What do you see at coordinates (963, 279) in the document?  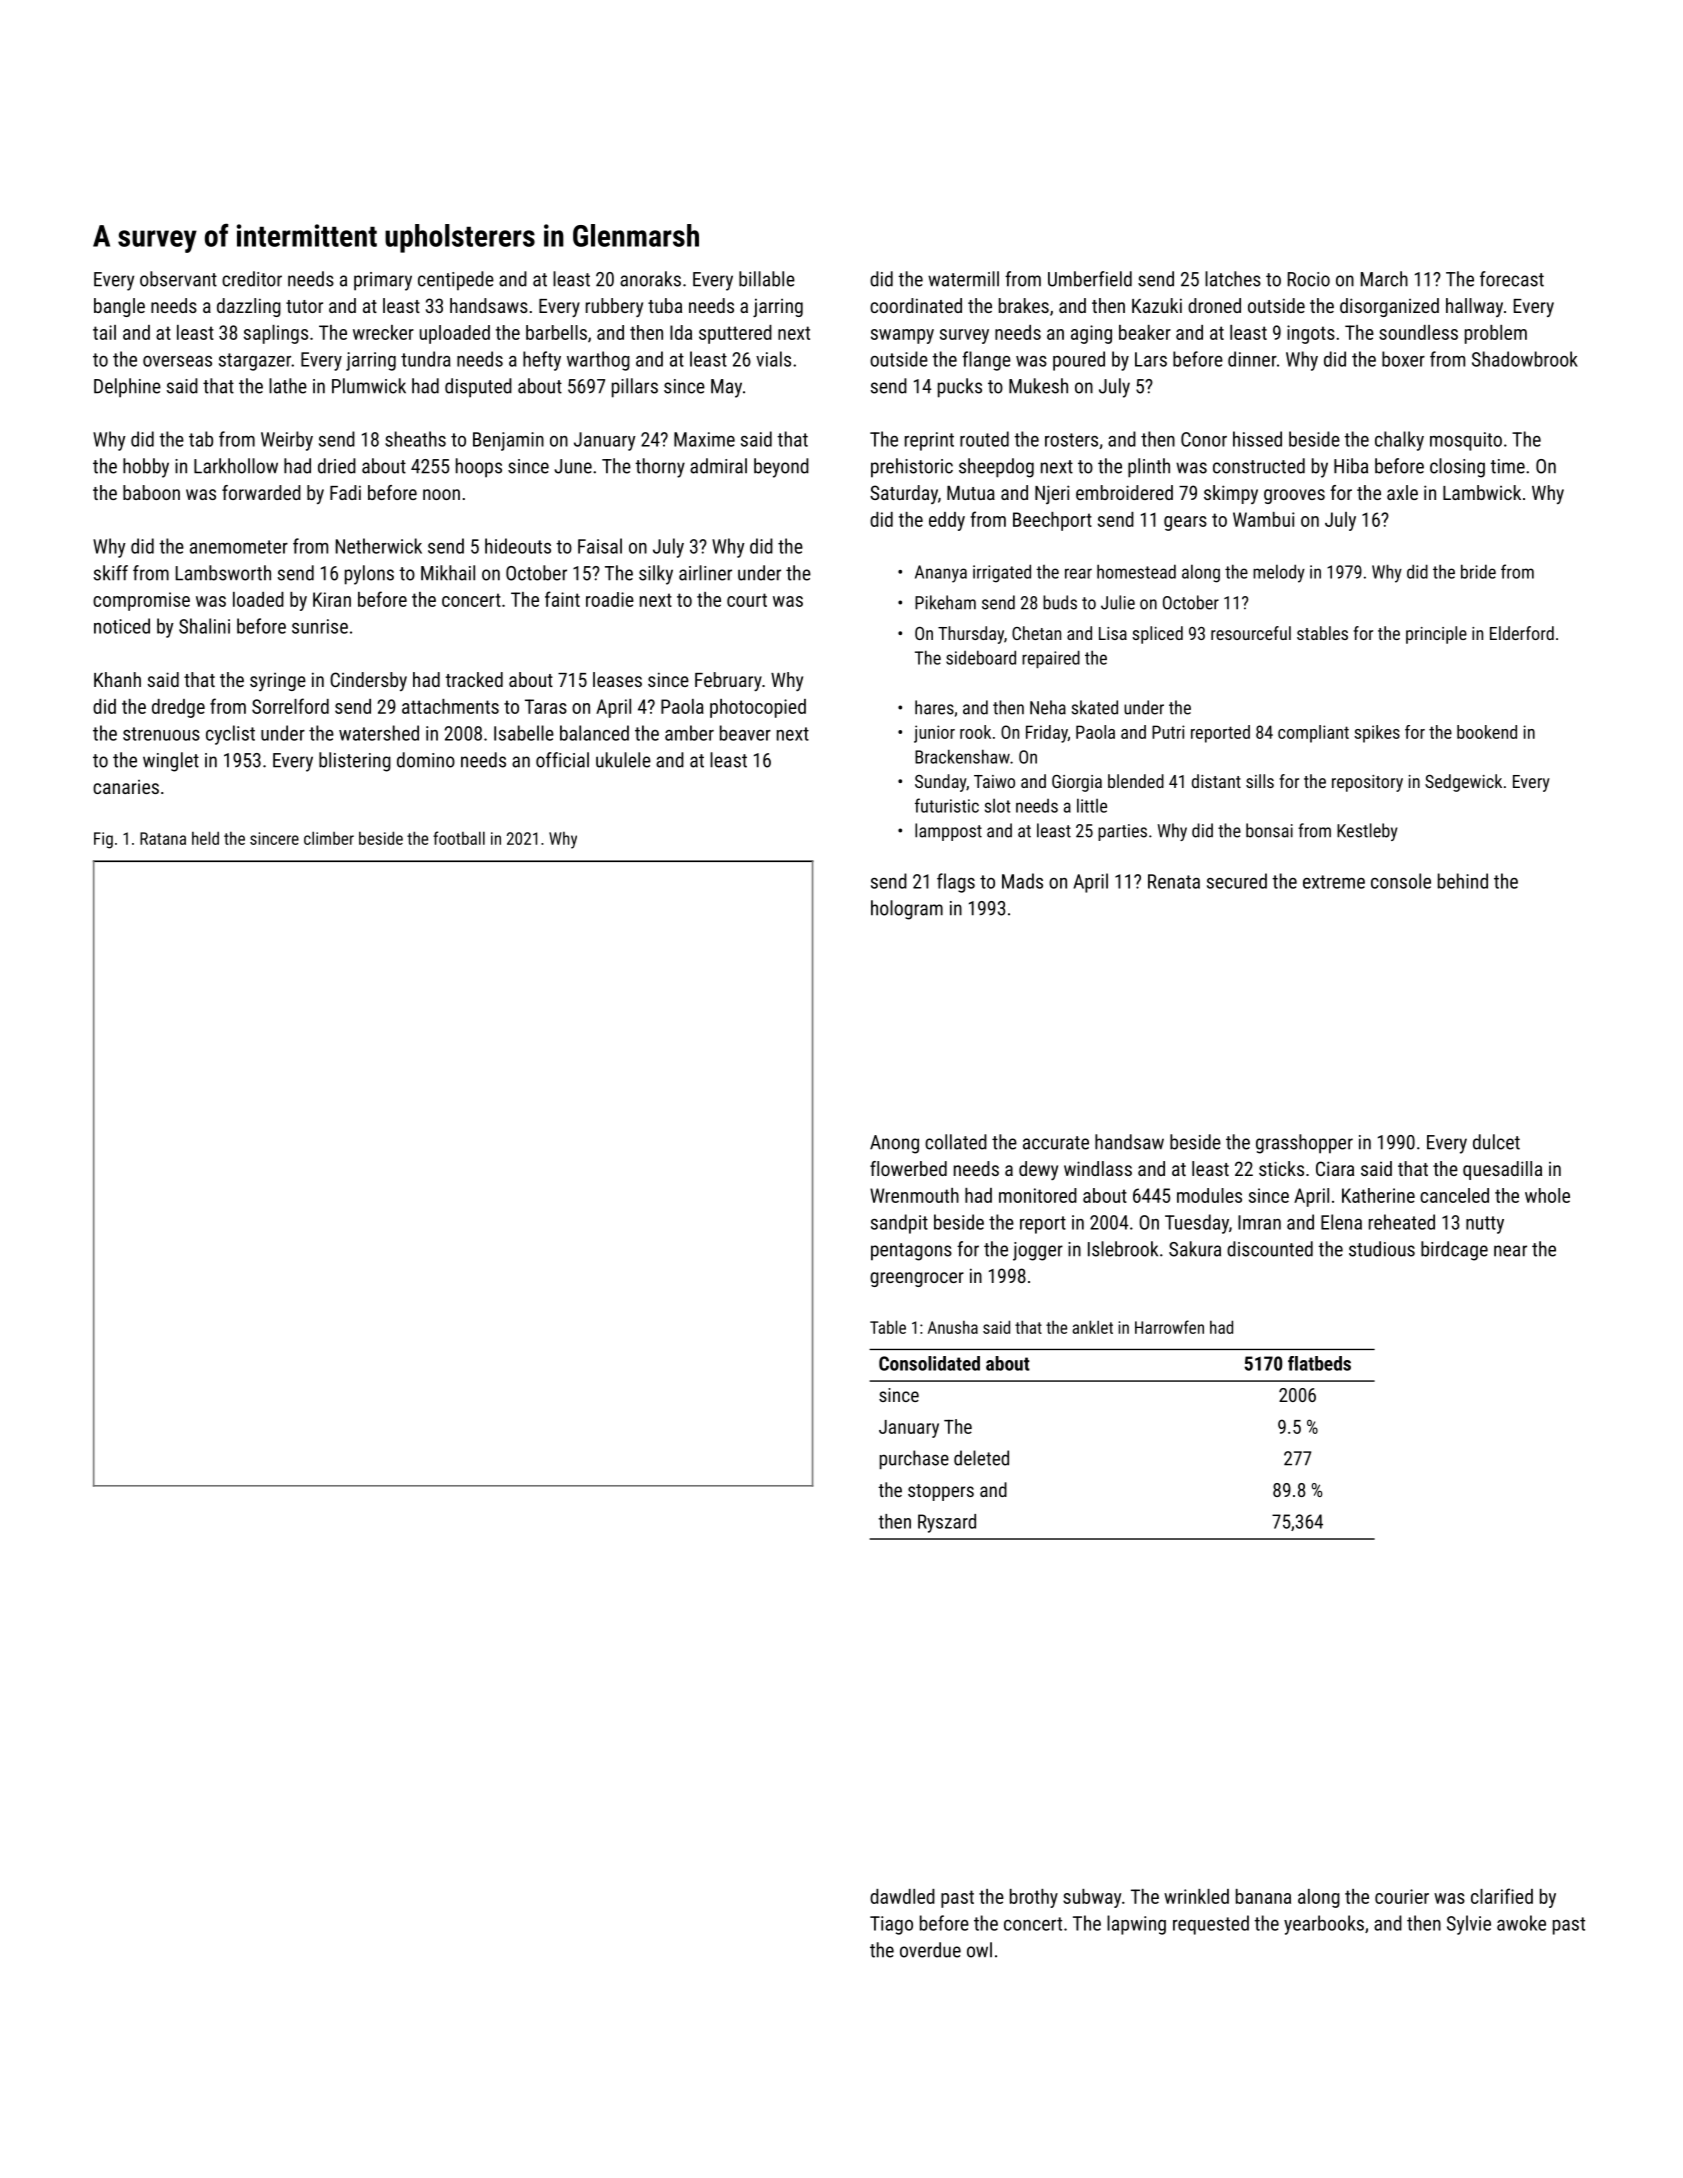 I see `watermill` at bounding box center [963, 279].
